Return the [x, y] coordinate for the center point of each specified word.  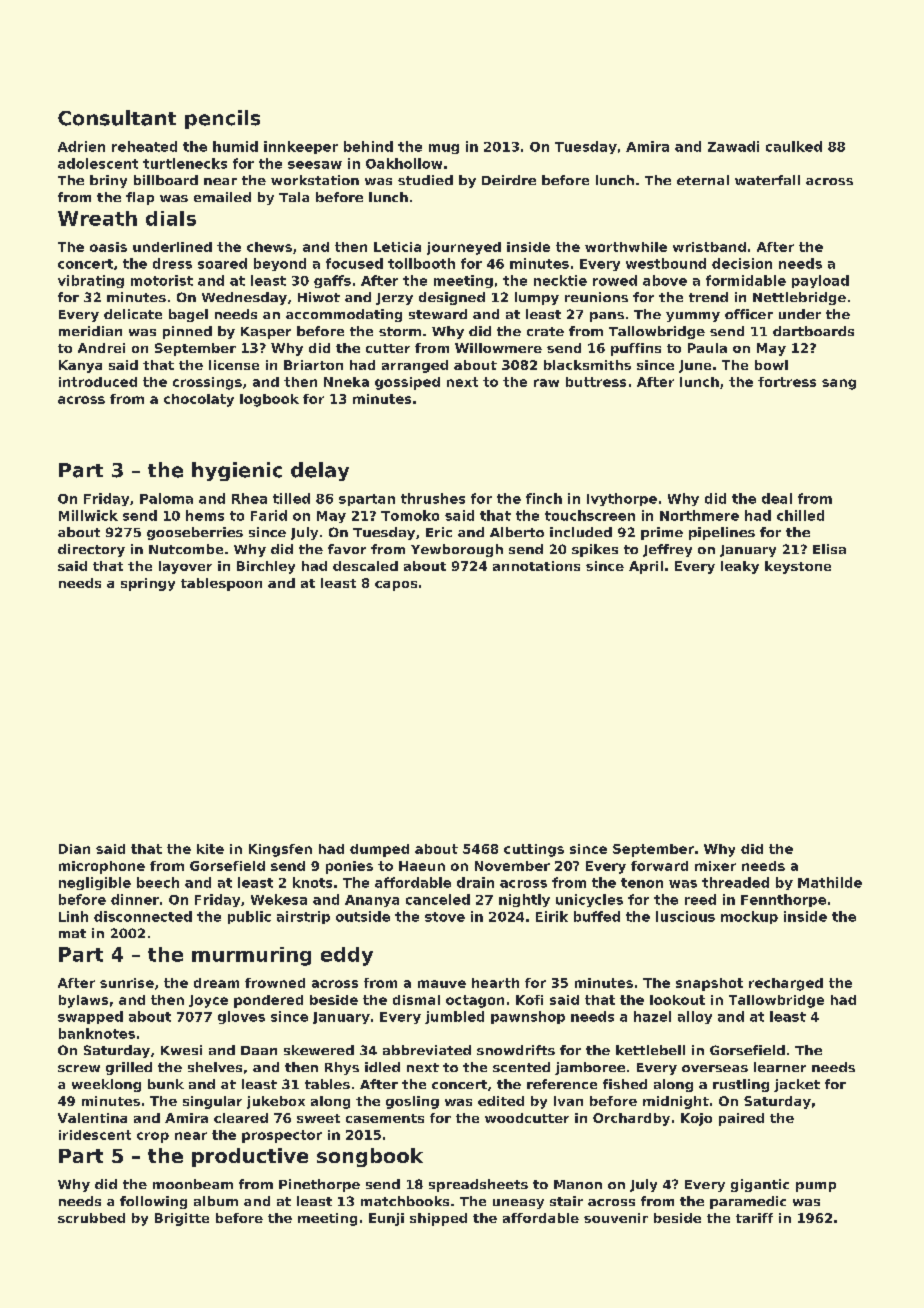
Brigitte [182, 1219]
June [695, 366]
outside [363, 916]
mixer [715, 866]
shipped [438, 1219]
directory [91, 550]
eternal [703, 180]
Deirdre [509, 180]
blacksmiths [587, 365]
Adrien [81, 146]
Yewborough [457, 550]
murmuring [251, 956]
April [646, 567]
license [234, 365]
